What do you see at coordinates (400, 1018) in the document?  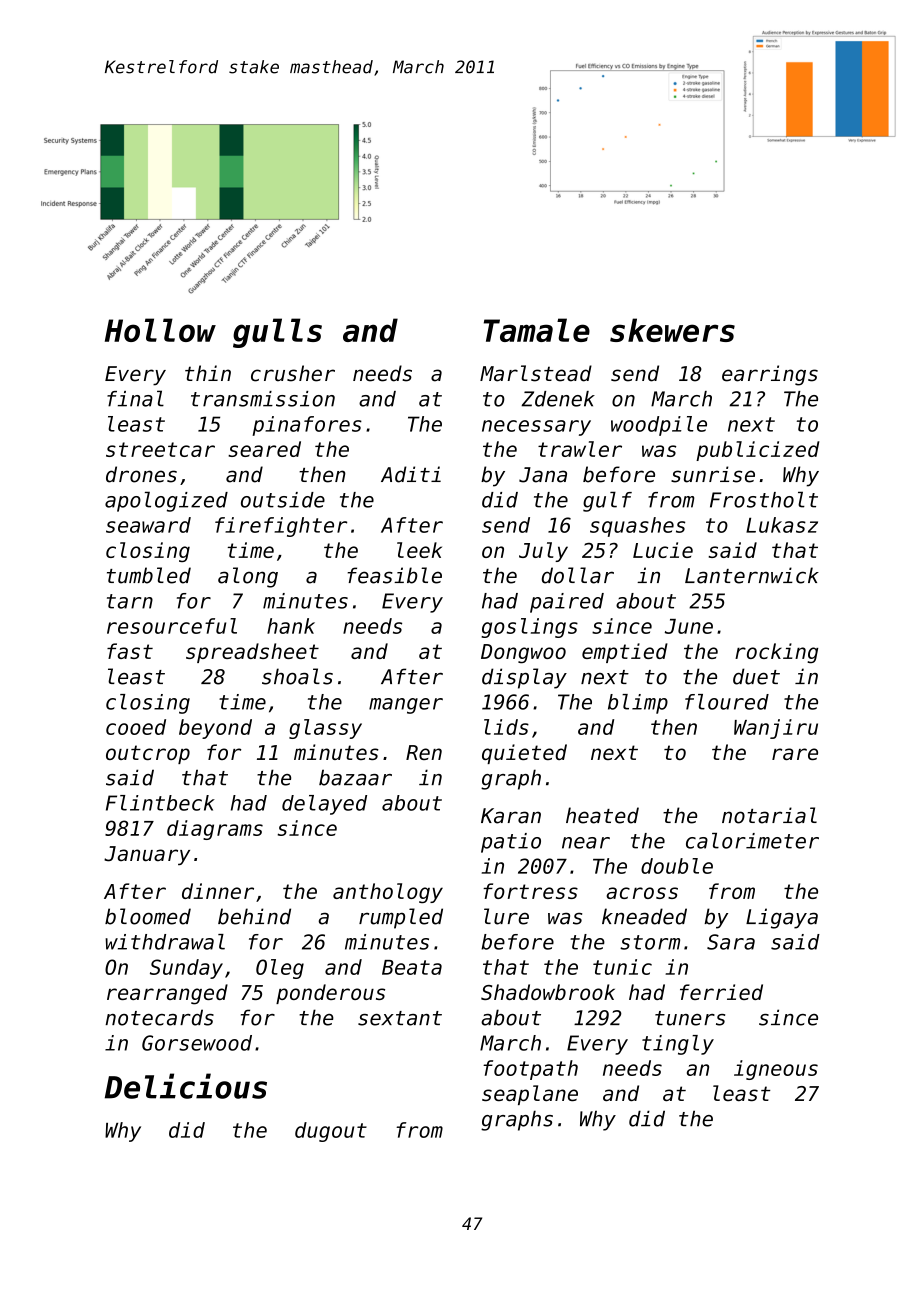 I see `sextant` at bounding box center [400, 1018].
